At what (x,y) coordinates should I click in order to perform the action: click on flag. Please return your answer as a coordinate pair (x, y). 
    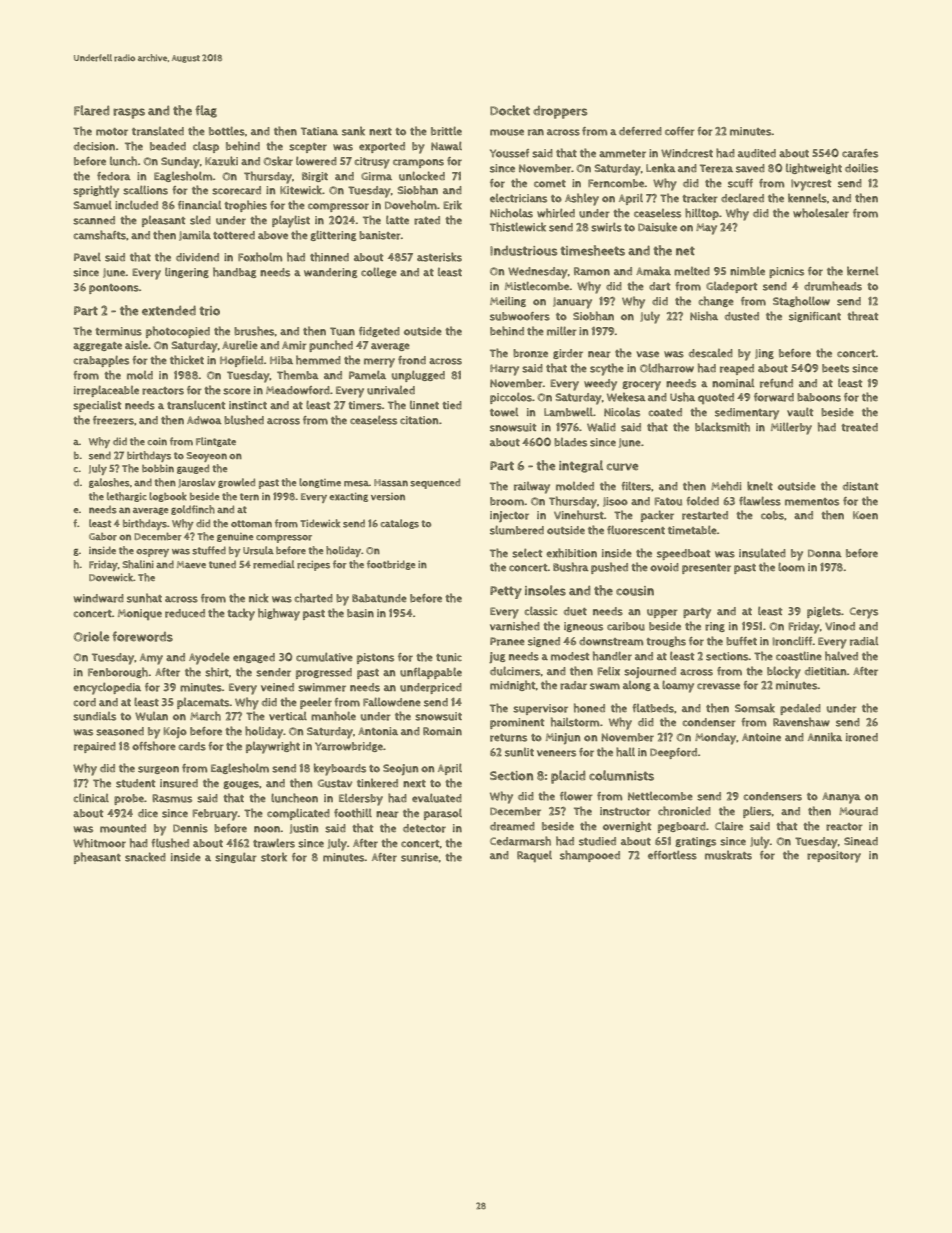
    Looking at the image, I should click on (206, 111).
